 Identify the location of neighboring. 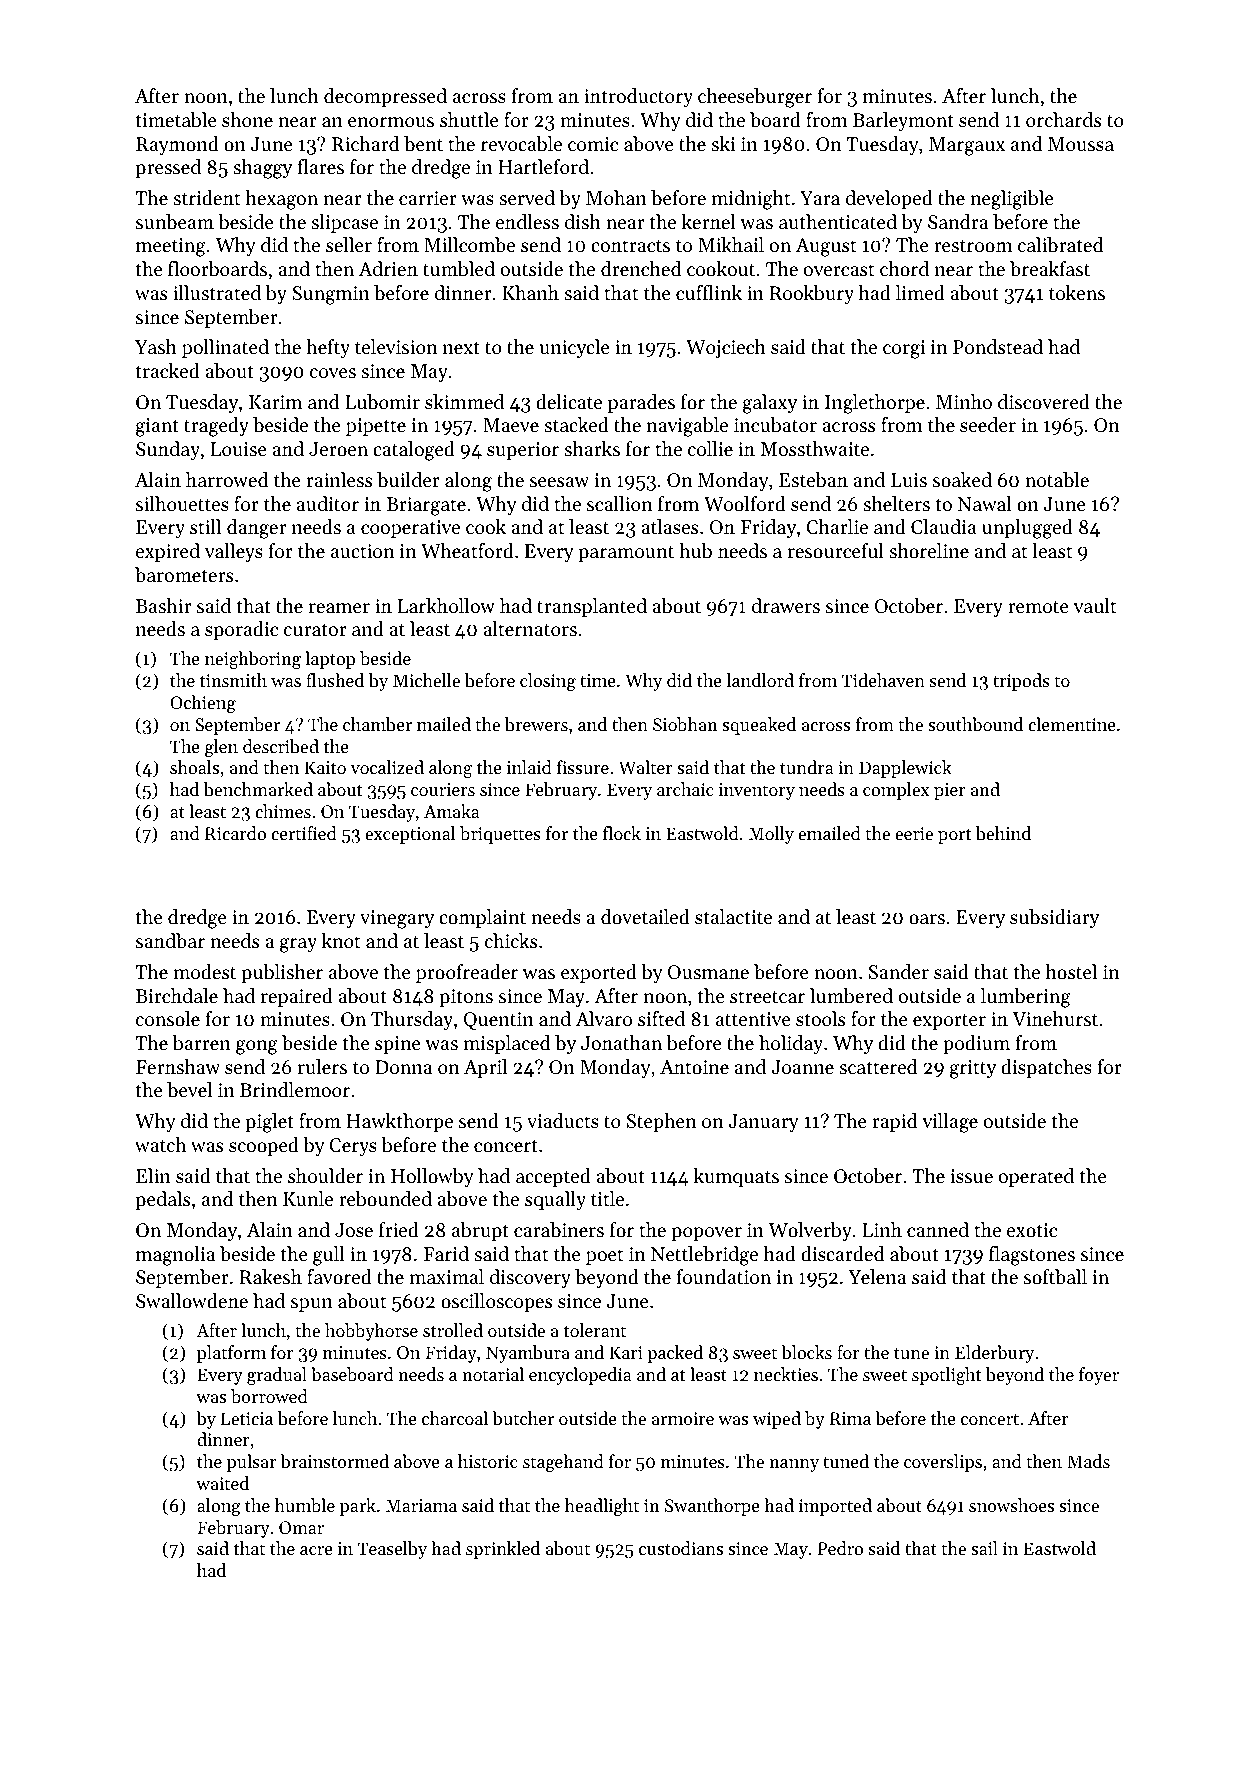
(253, 660).
